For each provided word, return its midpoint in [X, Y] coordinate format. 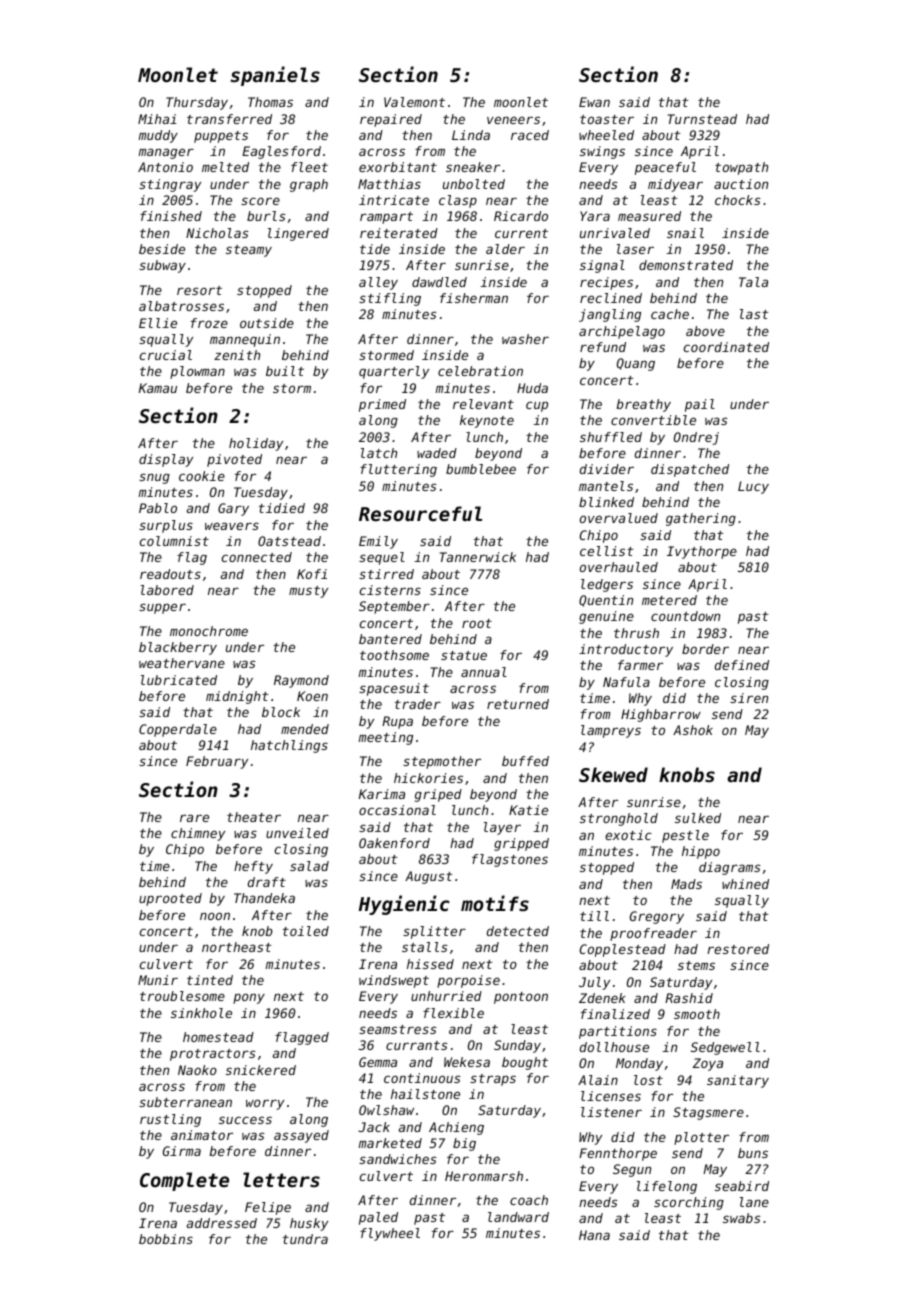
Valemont [414, 102]
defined [742, 665]
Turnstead [702, 119]
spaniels [275, 76]
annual [484, 672]
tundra [305, 1239]
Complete [184, 1181]
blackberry [178, 648]
